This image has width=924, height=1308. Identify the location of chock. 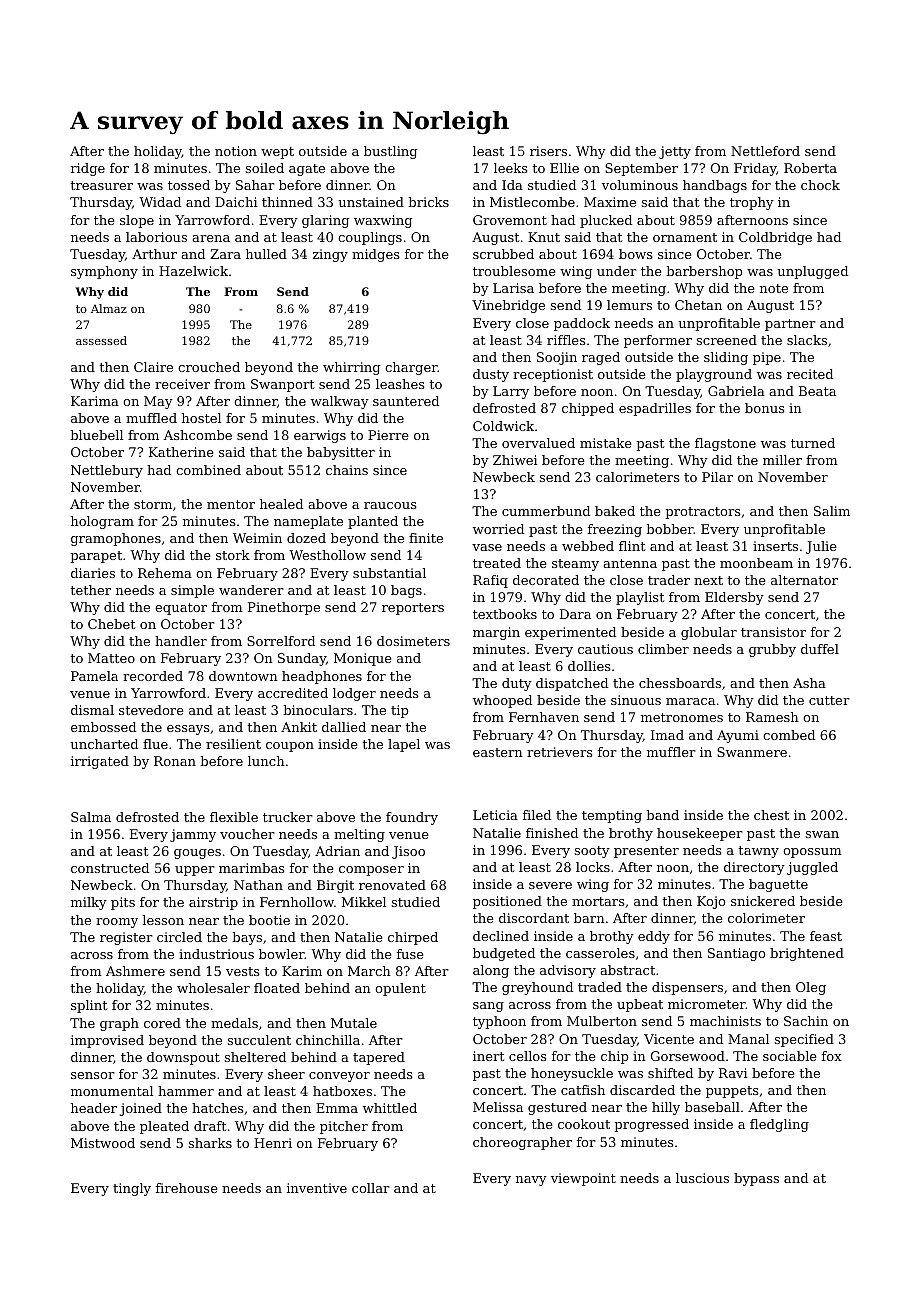
(820, 185).
